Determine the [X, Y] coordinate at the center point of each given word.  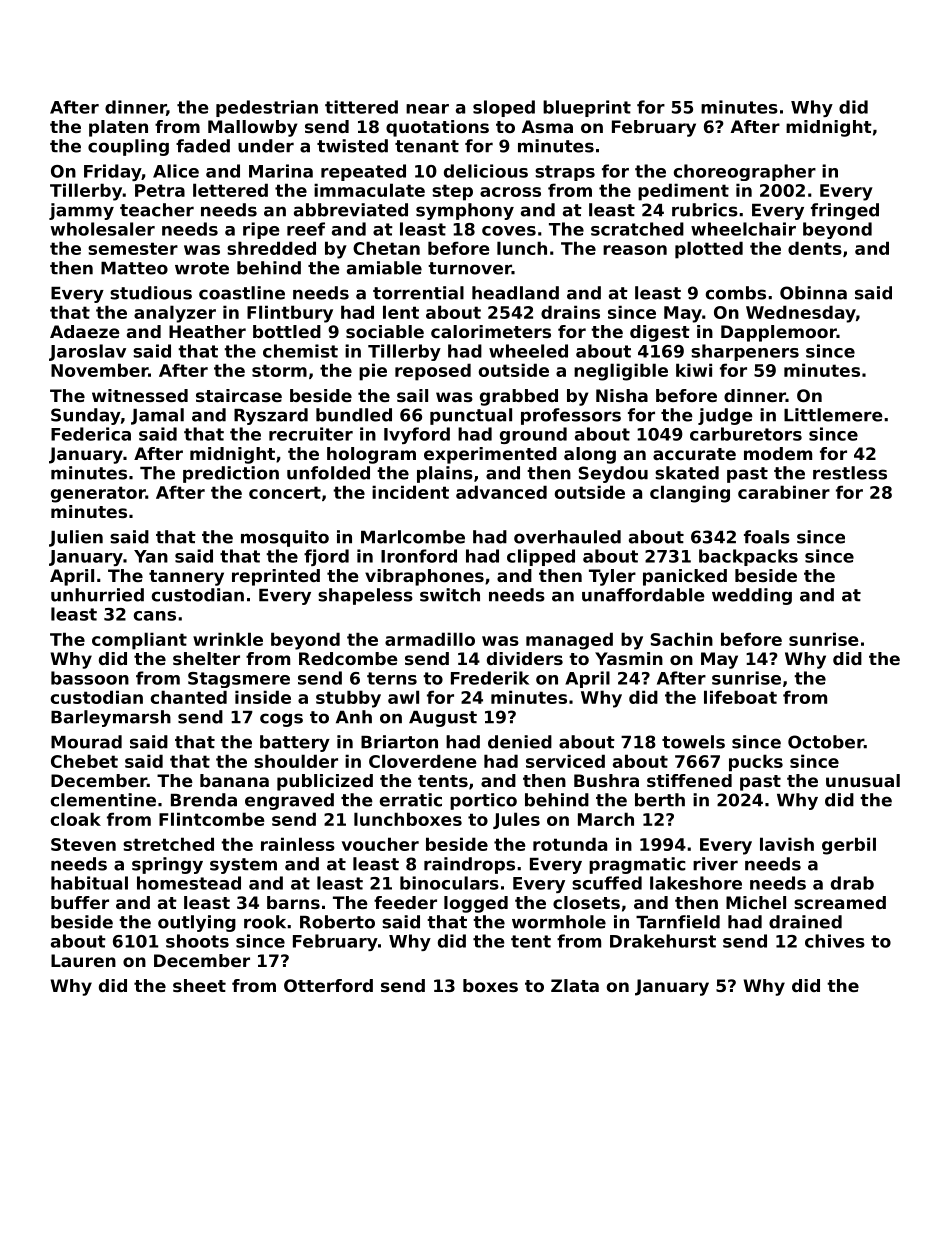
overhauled [567, 537]
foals [767, 537]
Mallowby [253, 128]
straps [565, 173]
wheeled [528, 351]
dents [815, 248]
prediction [231, 474]
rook [265, 922]
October [826, 742]
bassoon [90, 678]
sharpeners [745, 352]
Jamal [157, 416]
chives [835, 941]
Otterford [328, 985]
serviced [565, 761]
